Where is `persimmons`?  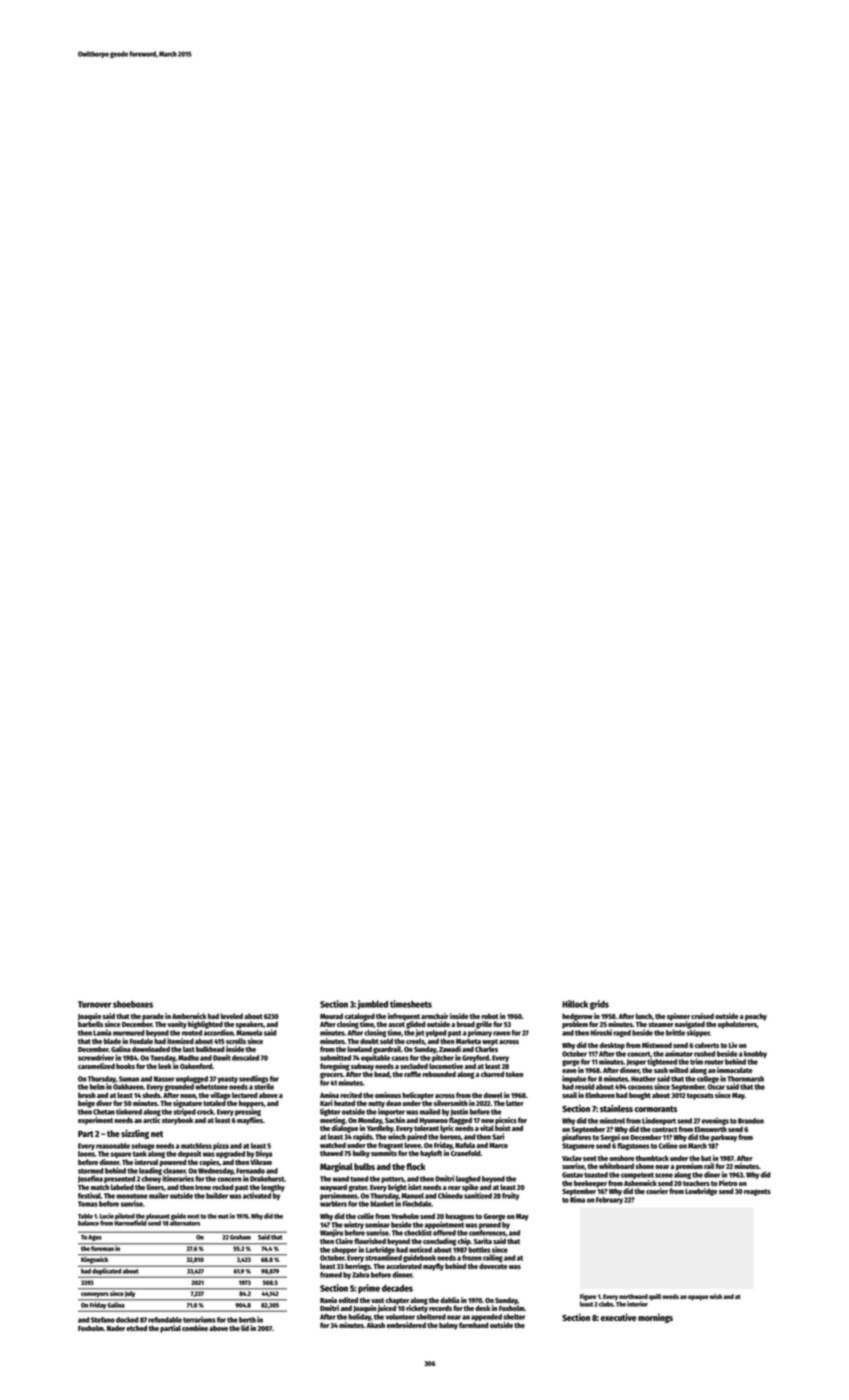
persimmons is located at coordinates (339, 1196).
